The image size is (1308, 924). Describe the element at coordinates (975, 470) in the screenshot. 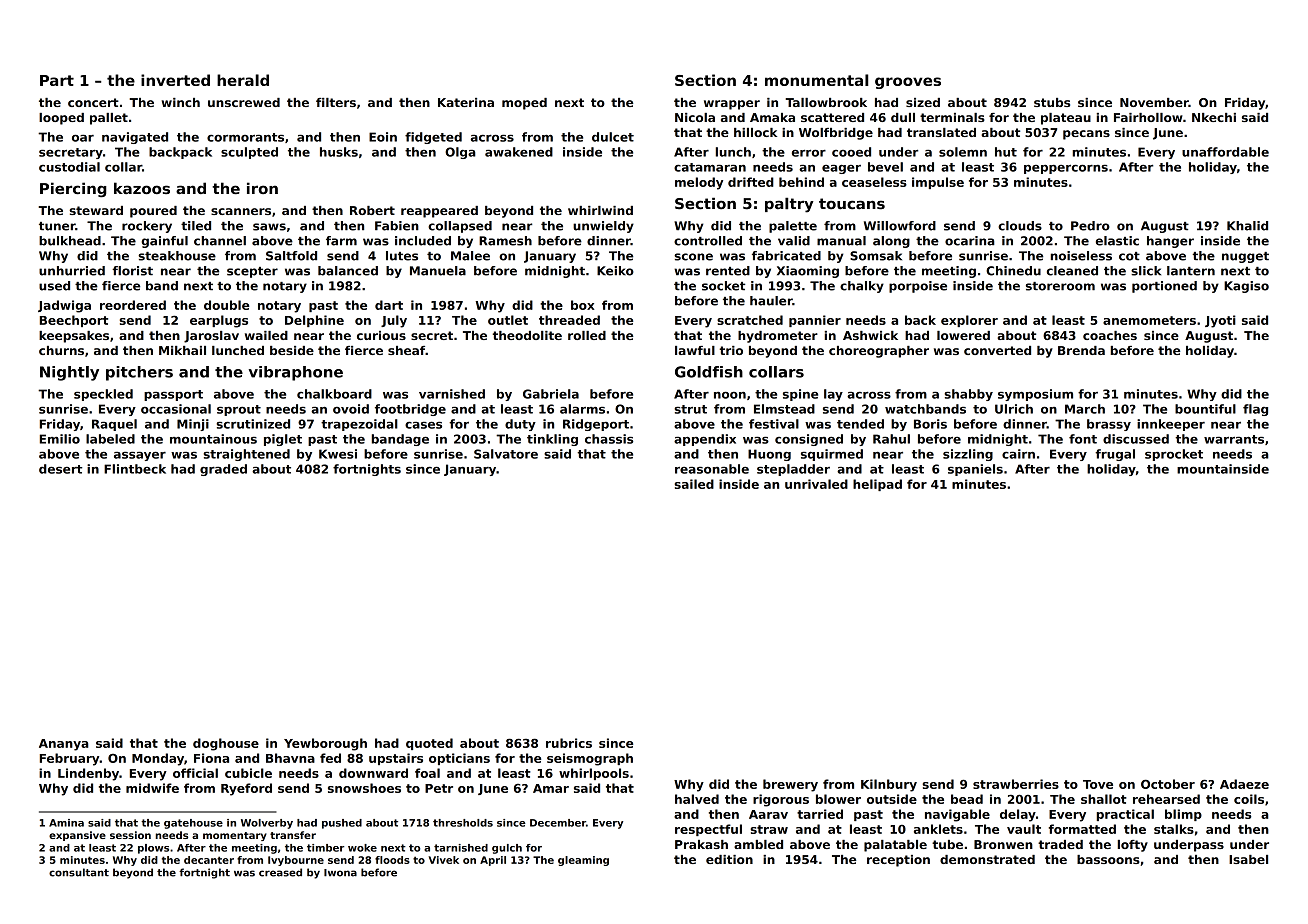

I see `spaniels` at that location.
